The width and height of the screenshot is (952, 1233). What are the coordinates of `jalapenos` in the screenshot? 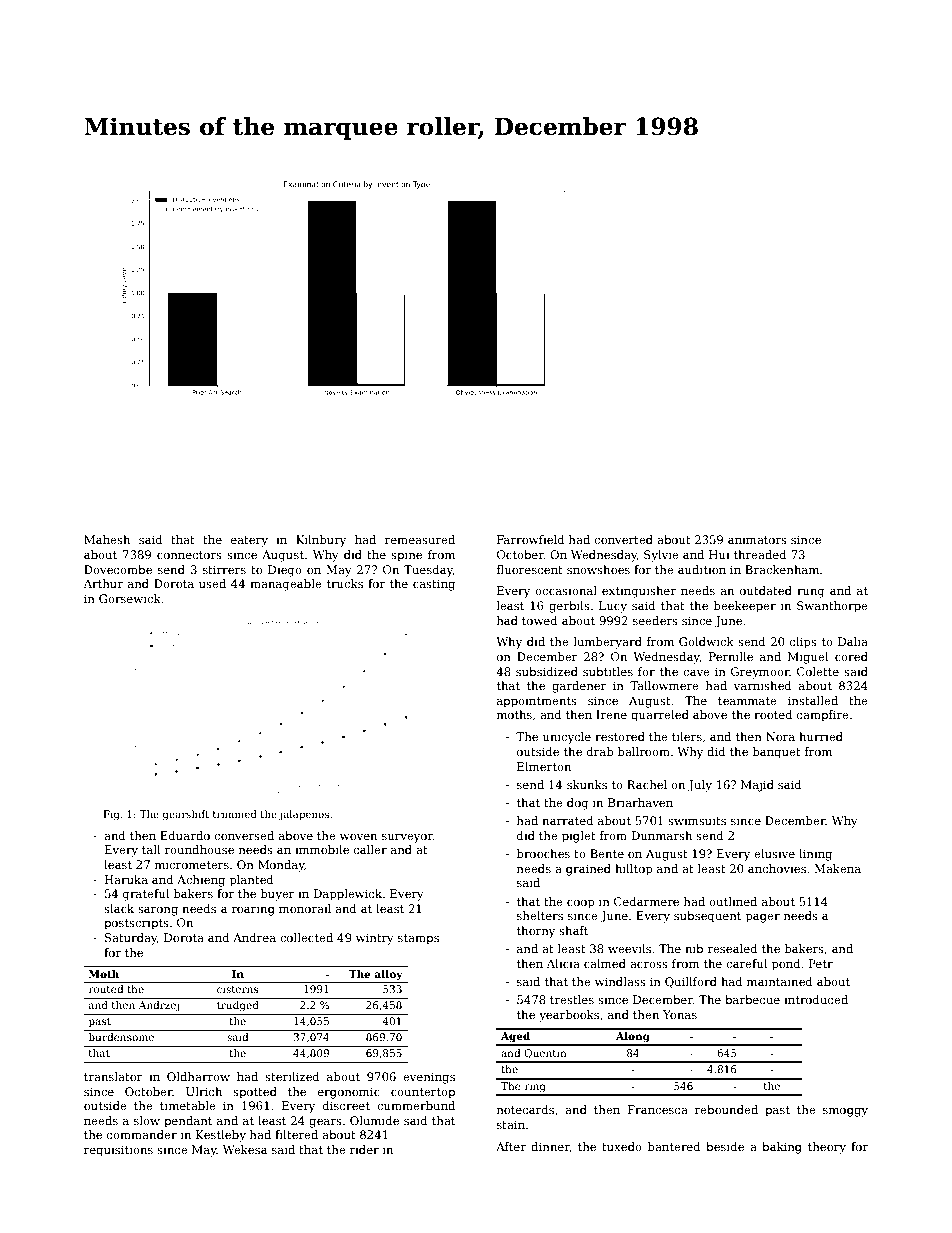 It's located at (304, 815).
